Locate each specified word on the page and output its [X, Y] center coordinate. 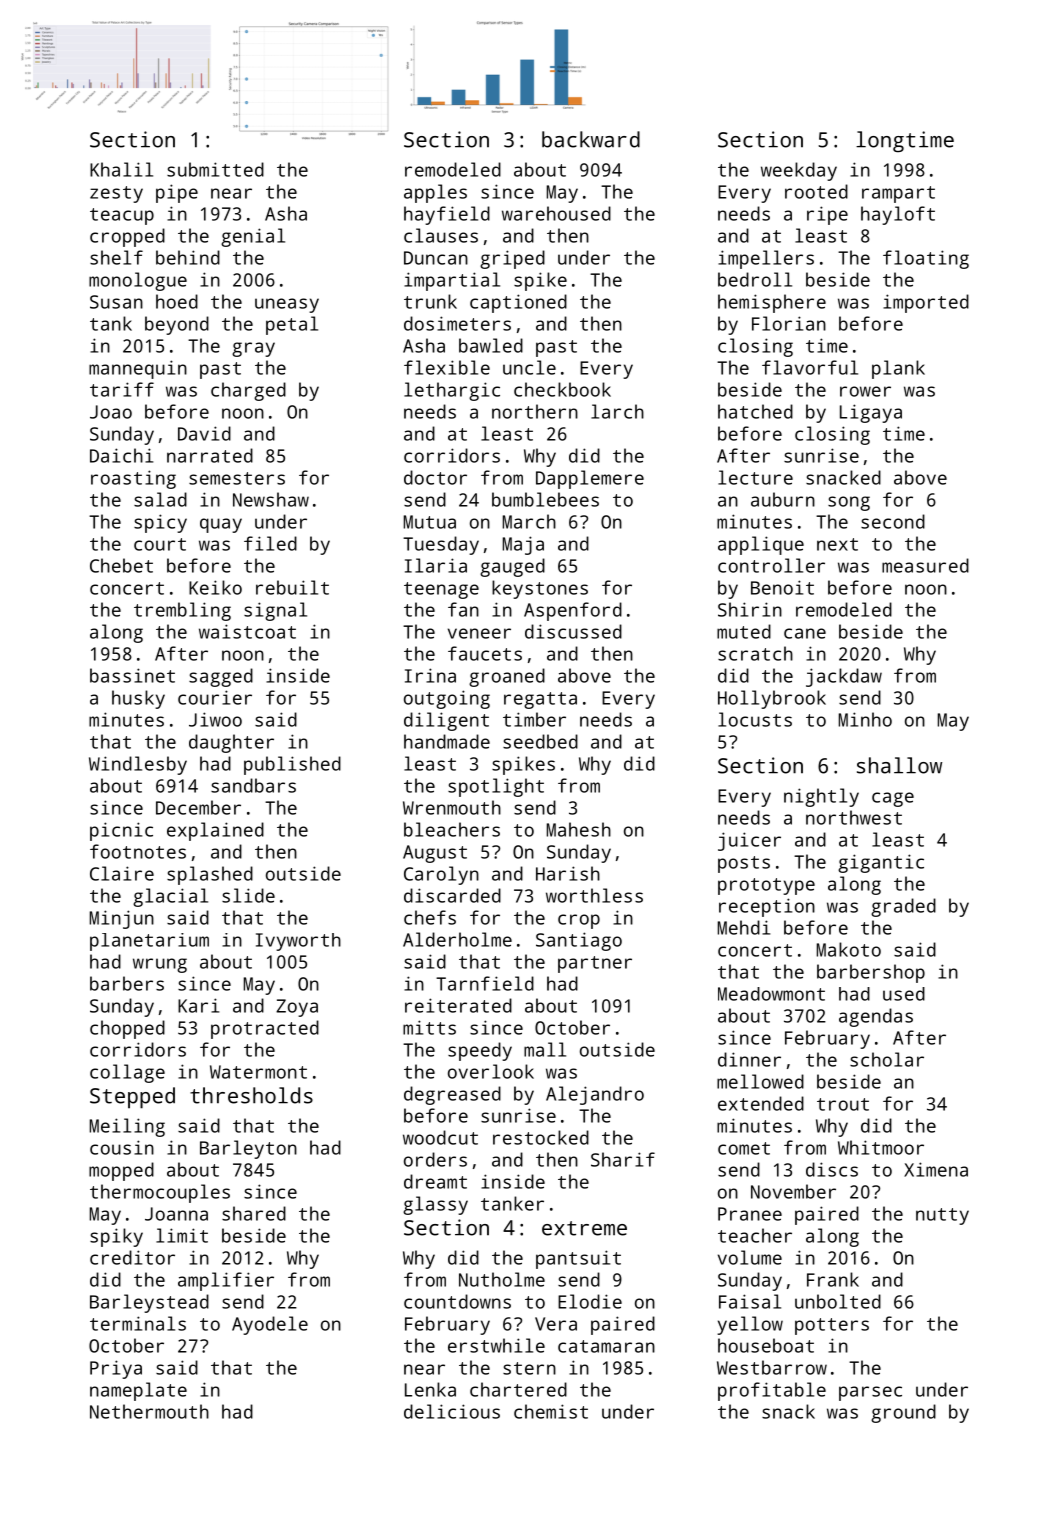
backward [591, 139]
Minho [865, 719]
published [292, 765]
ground [903, 1413]
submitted [215, 169]
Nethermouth [149, 1411]
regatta [540, 700]
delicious [452, 1411]
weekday [799, 171]
